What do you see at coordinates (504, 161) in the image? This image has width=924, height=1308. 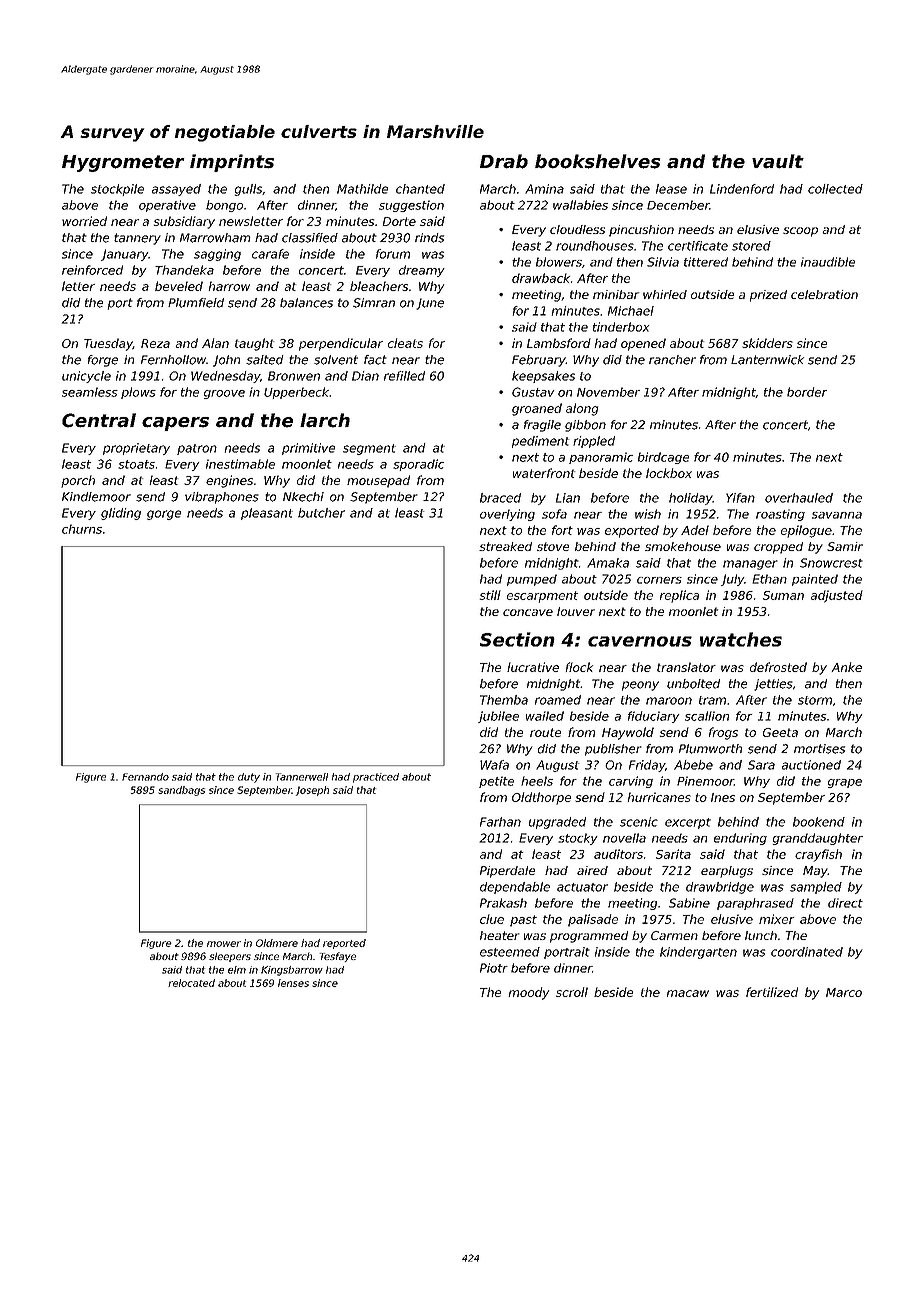 I see `Drab` at bounding box center [504, 161].
